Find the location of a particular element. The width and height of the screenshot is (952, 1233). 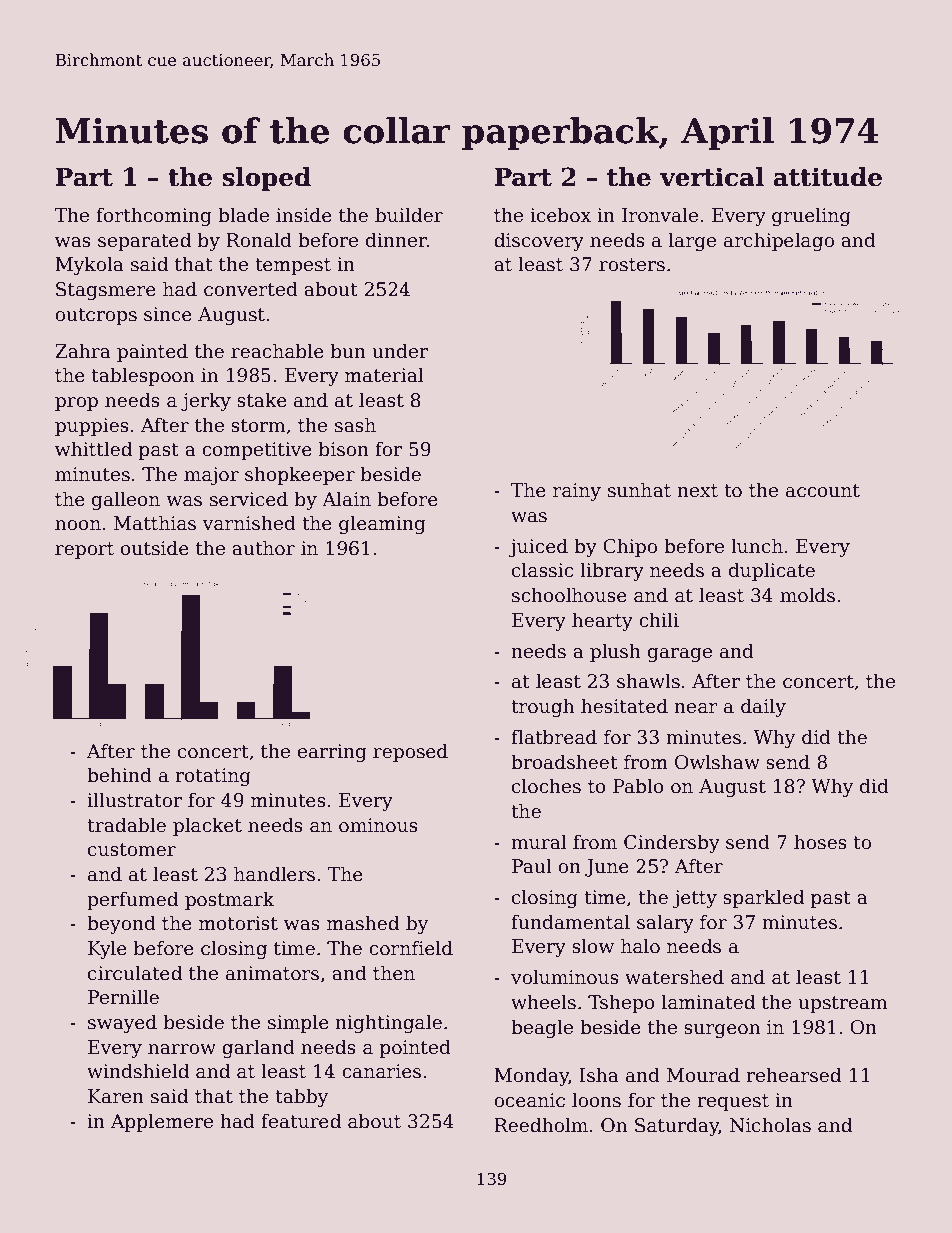

canaries is located at coordinates (381, 1071).
